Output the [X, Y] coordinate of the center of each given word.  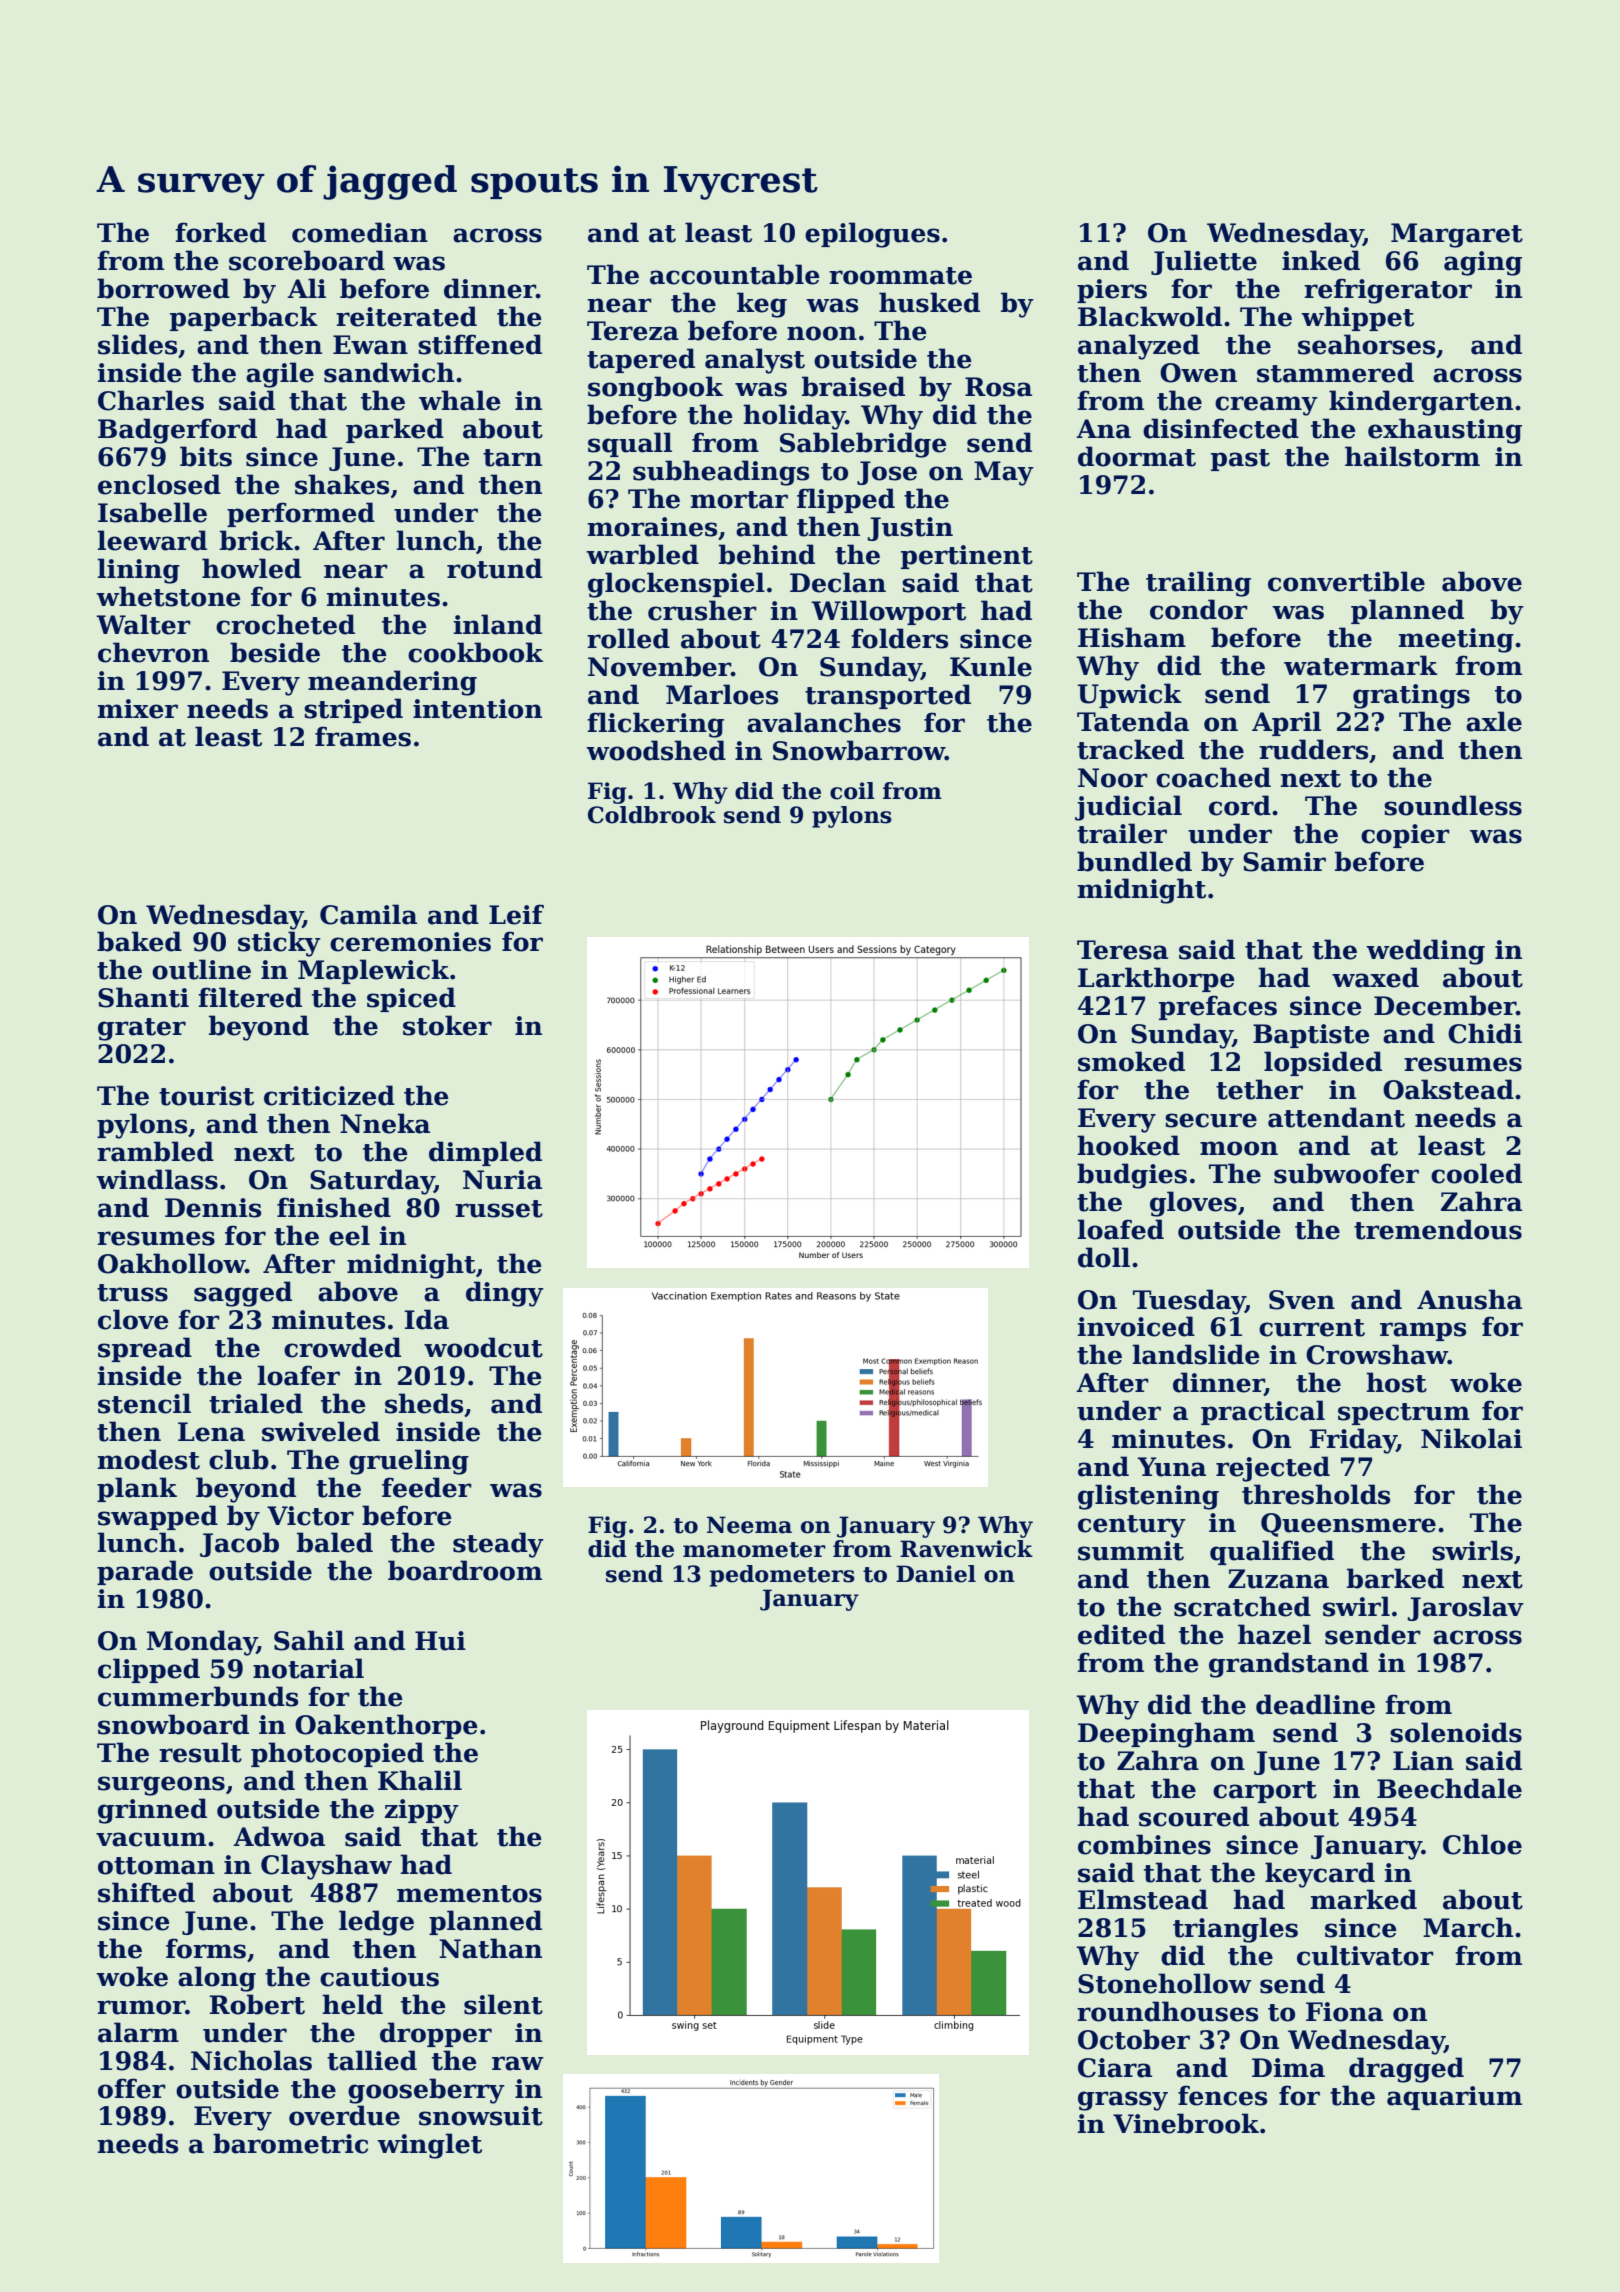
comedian [360, 232]
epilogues [872, 235]
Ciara [1115, 2068]
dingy [505, 1294]
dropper [436, 2034]
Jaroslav [1465, 1608]
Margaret [1457, 235]
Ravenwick [966, 1549]
